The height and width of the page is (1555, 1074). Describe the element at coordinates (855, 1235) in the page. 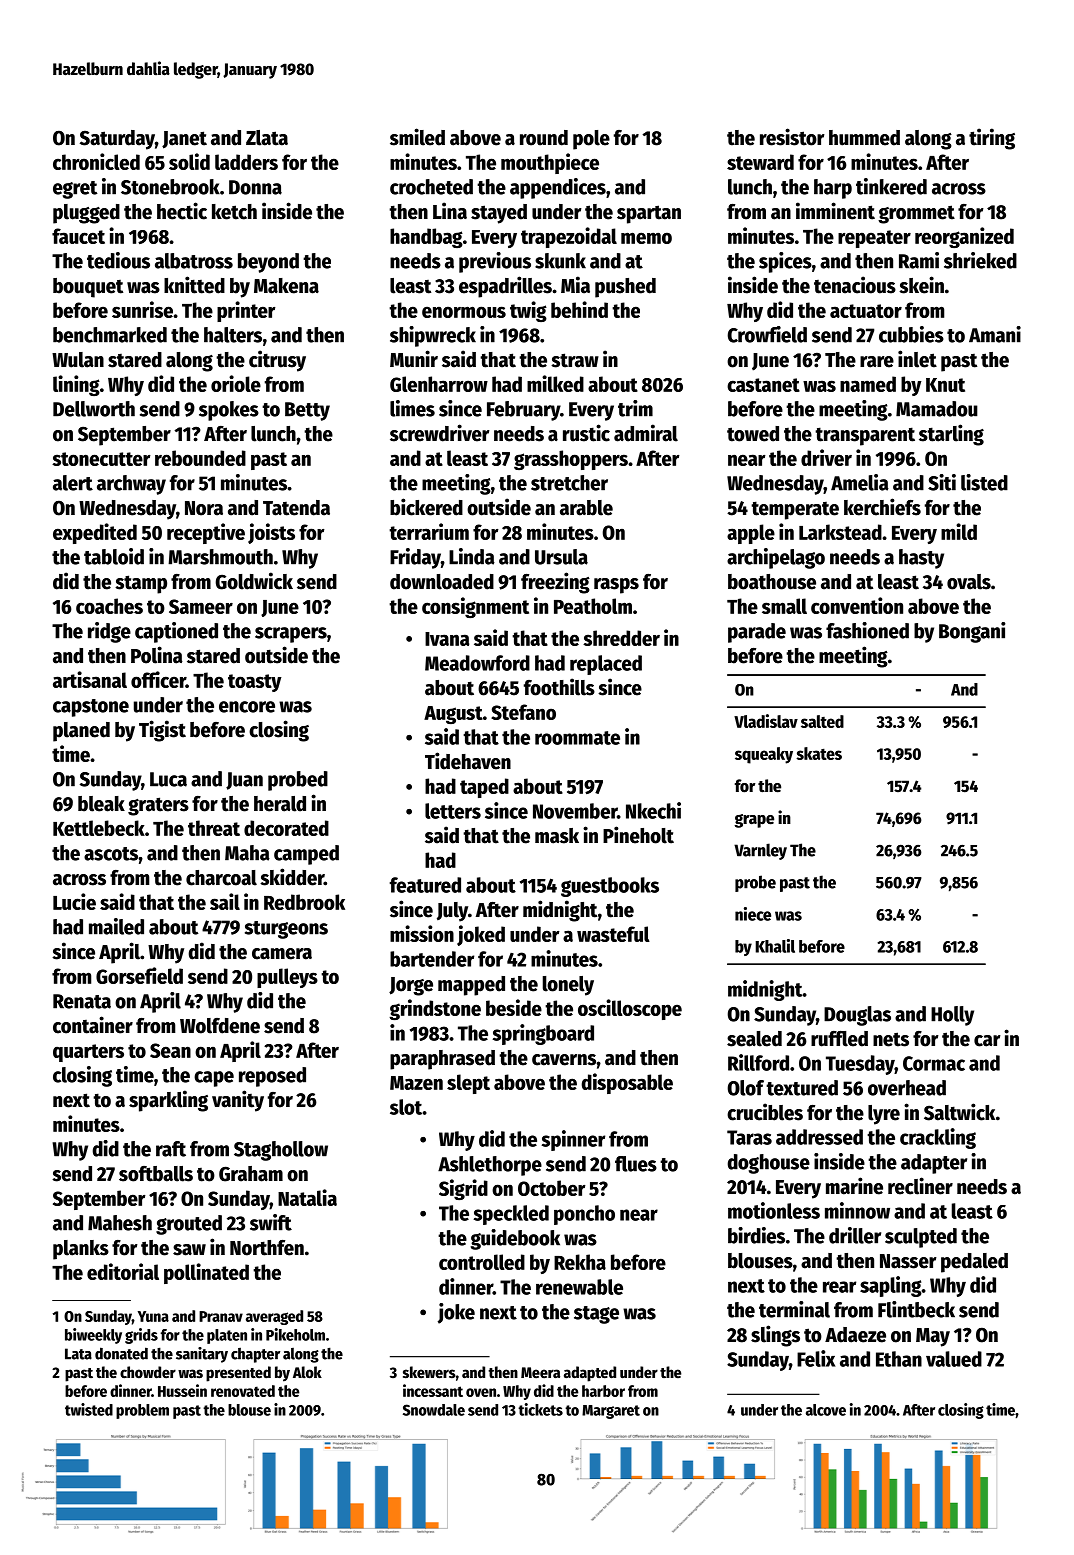

I see `driller` at that location.
